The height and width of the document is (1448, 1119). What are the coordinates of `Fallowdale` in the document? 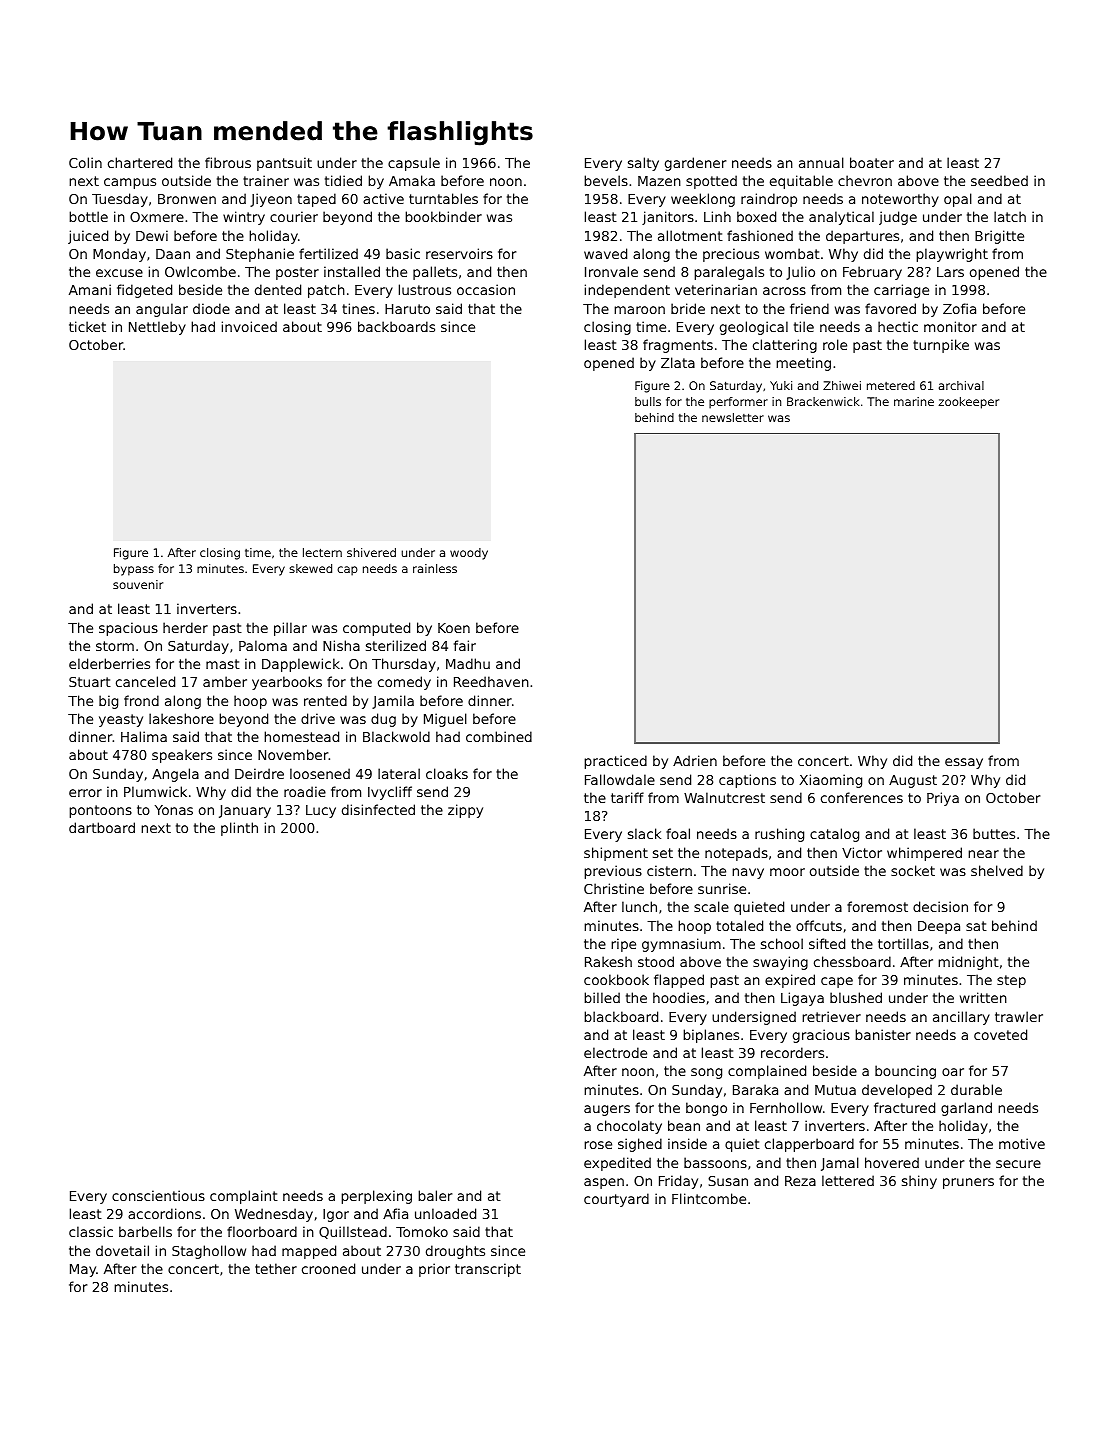 It's located at (620, 779).
